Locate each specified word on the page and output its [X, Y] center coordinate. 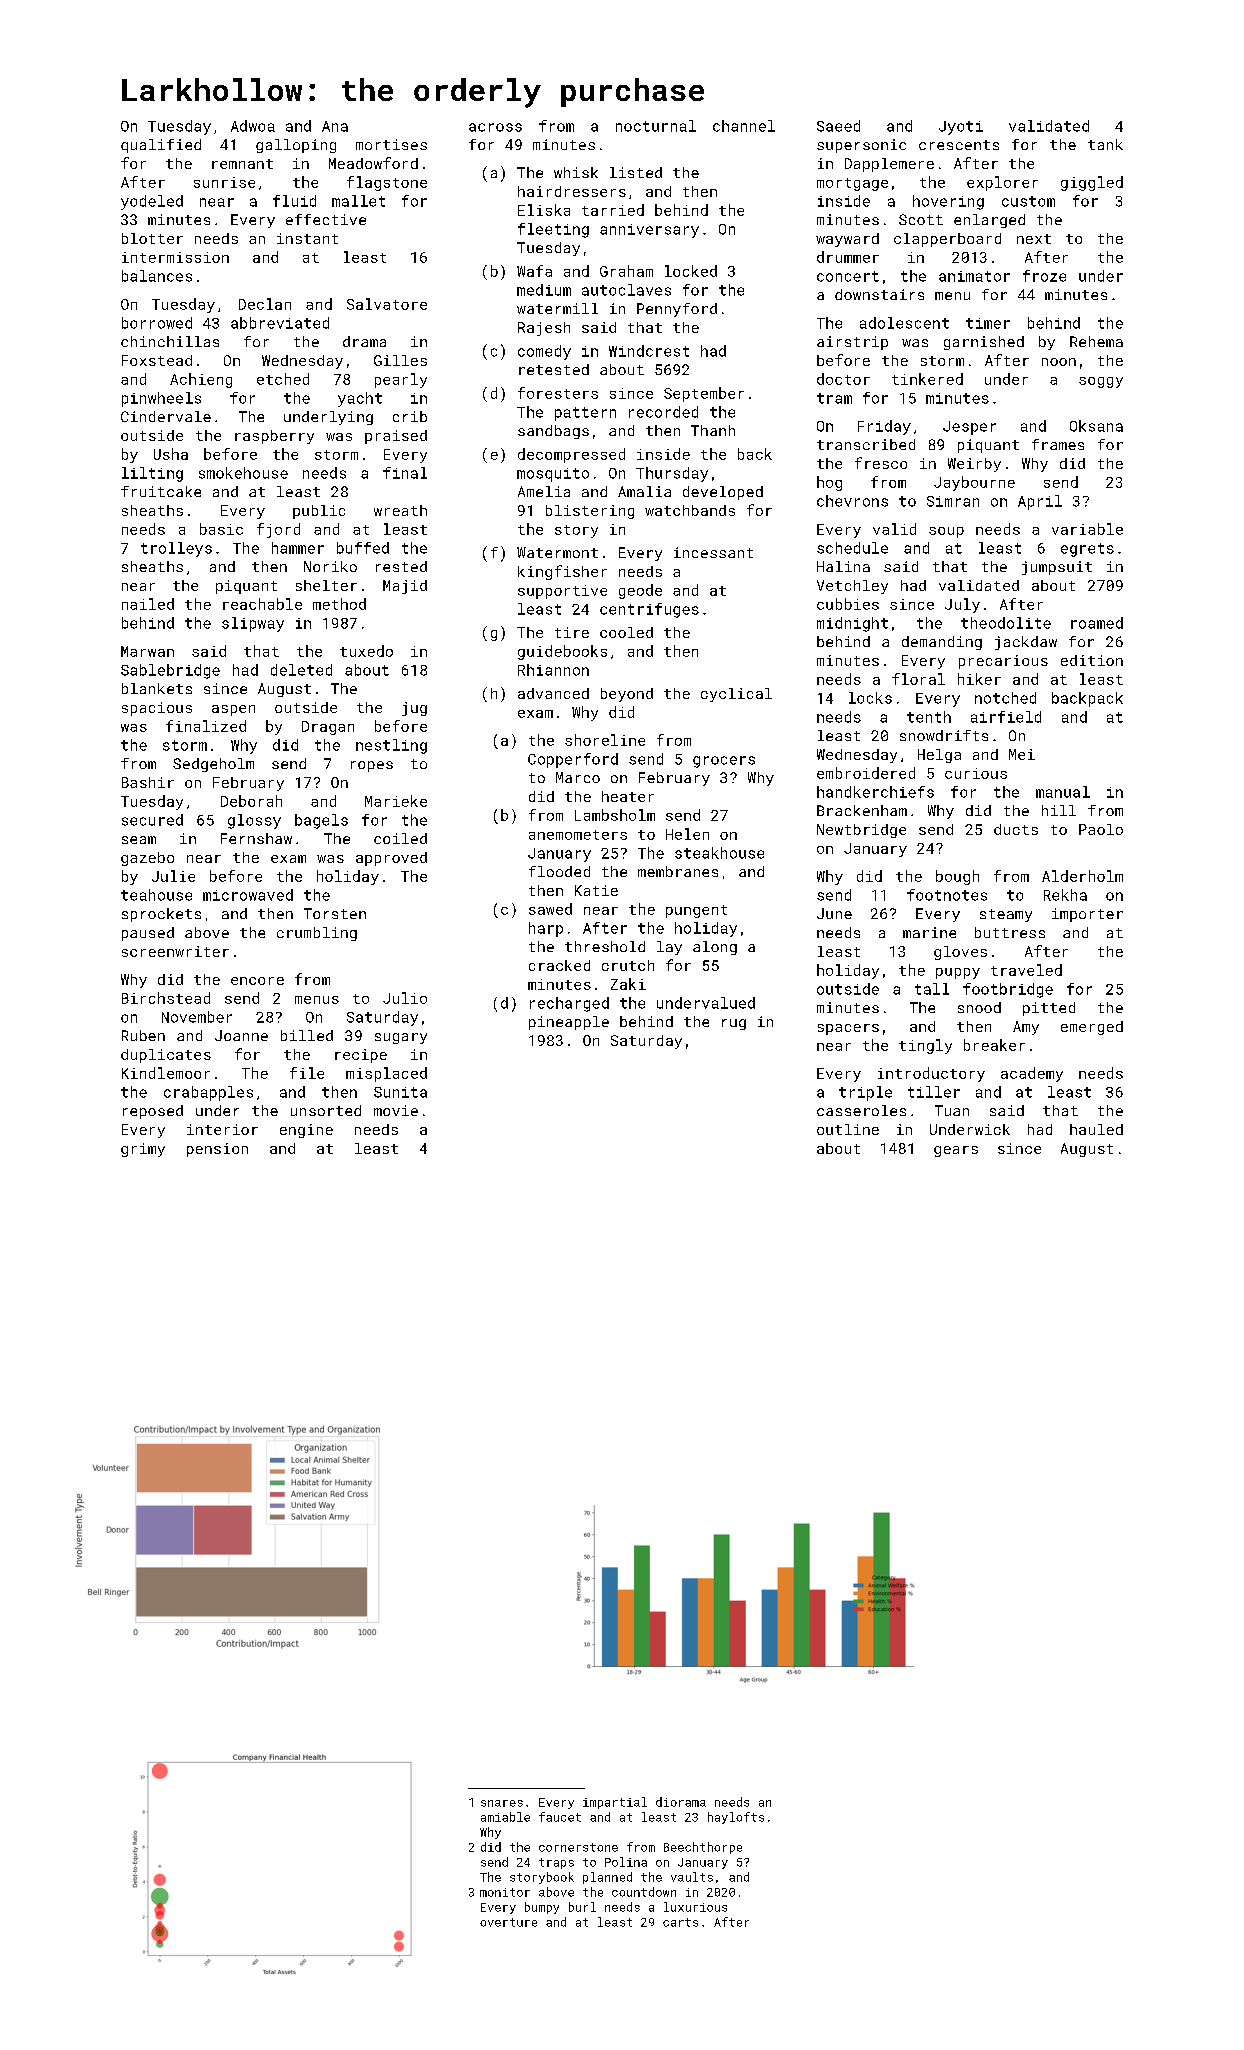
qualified [161, 146]
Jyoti [961, 128]
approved [391, 859]
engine [306, 1131]
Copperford [573, 760]
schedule [852, 548]
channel [744, 126]
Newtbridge [861, 831]
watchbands [690, 510]
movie [396, 1110]
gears [956, 1151]
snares [502, 1803]
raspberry [274, 437]
